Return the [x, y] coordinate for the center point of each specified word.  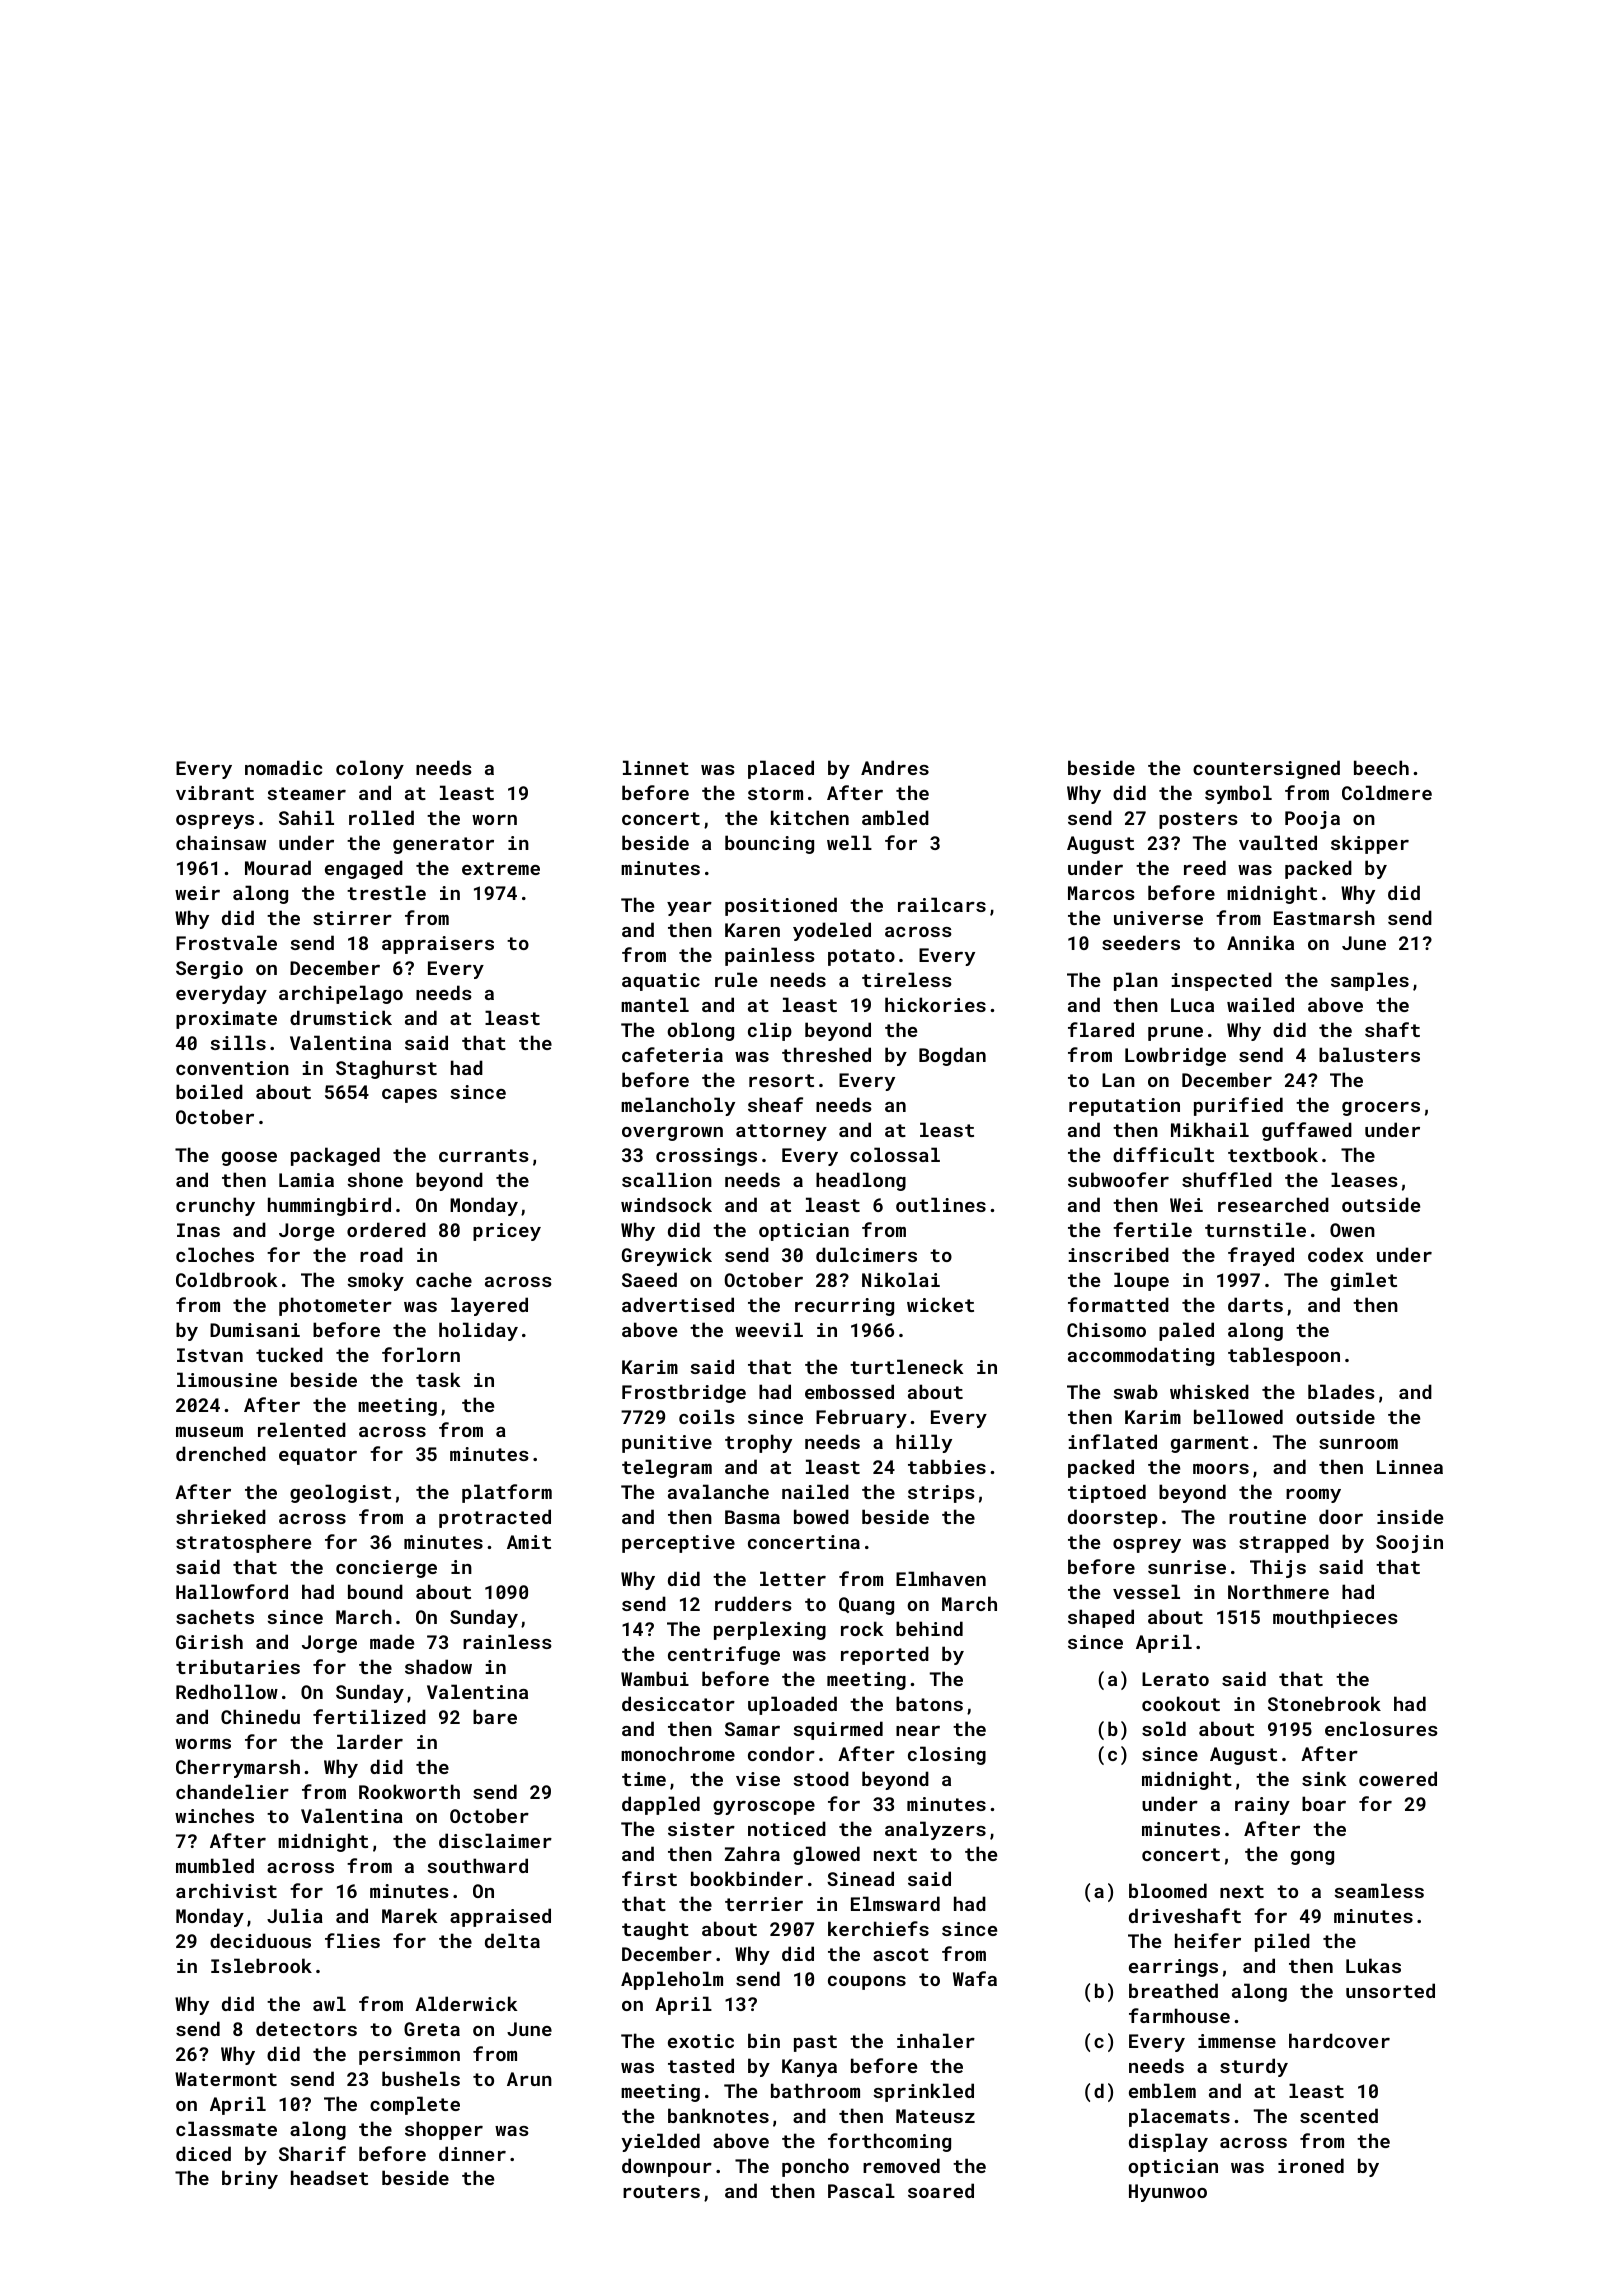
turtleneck [907, 1366]
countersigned [1266, 769]
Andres [895, 767]
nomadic [283, 767]
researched [1273, 1204]
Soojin [1409, 1544]
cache [444, 1279]
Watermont [226, 2079]
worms [203, 1744]
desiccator [678, 1703]
